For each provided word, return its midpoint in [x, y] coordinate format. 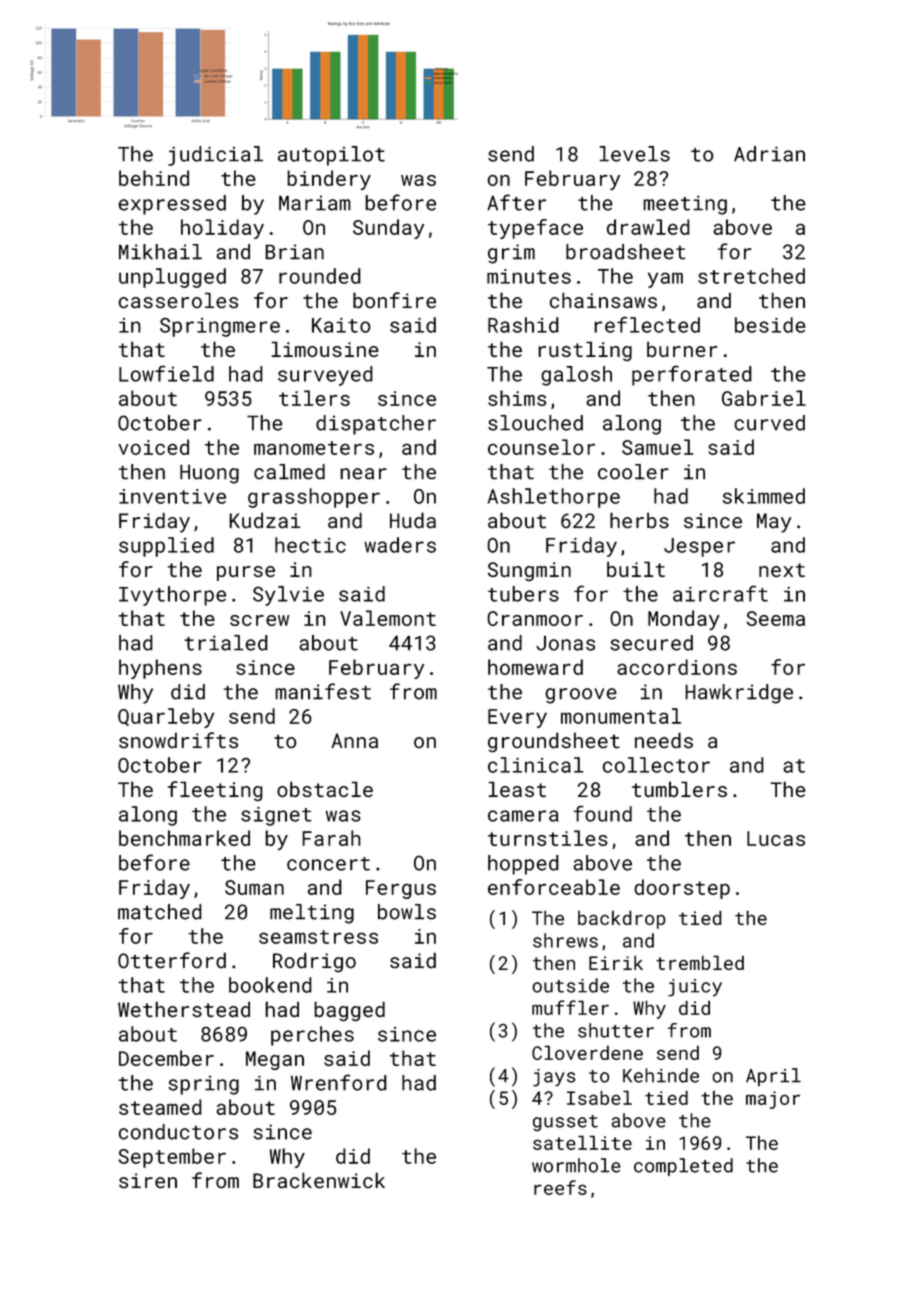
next [782, 570]
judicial [215, 156]
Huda [413, 520]
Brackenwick [319, 1180]
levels [634, 154]
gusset [565, 1123]
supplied [166, 547]
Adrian [769, 154]
